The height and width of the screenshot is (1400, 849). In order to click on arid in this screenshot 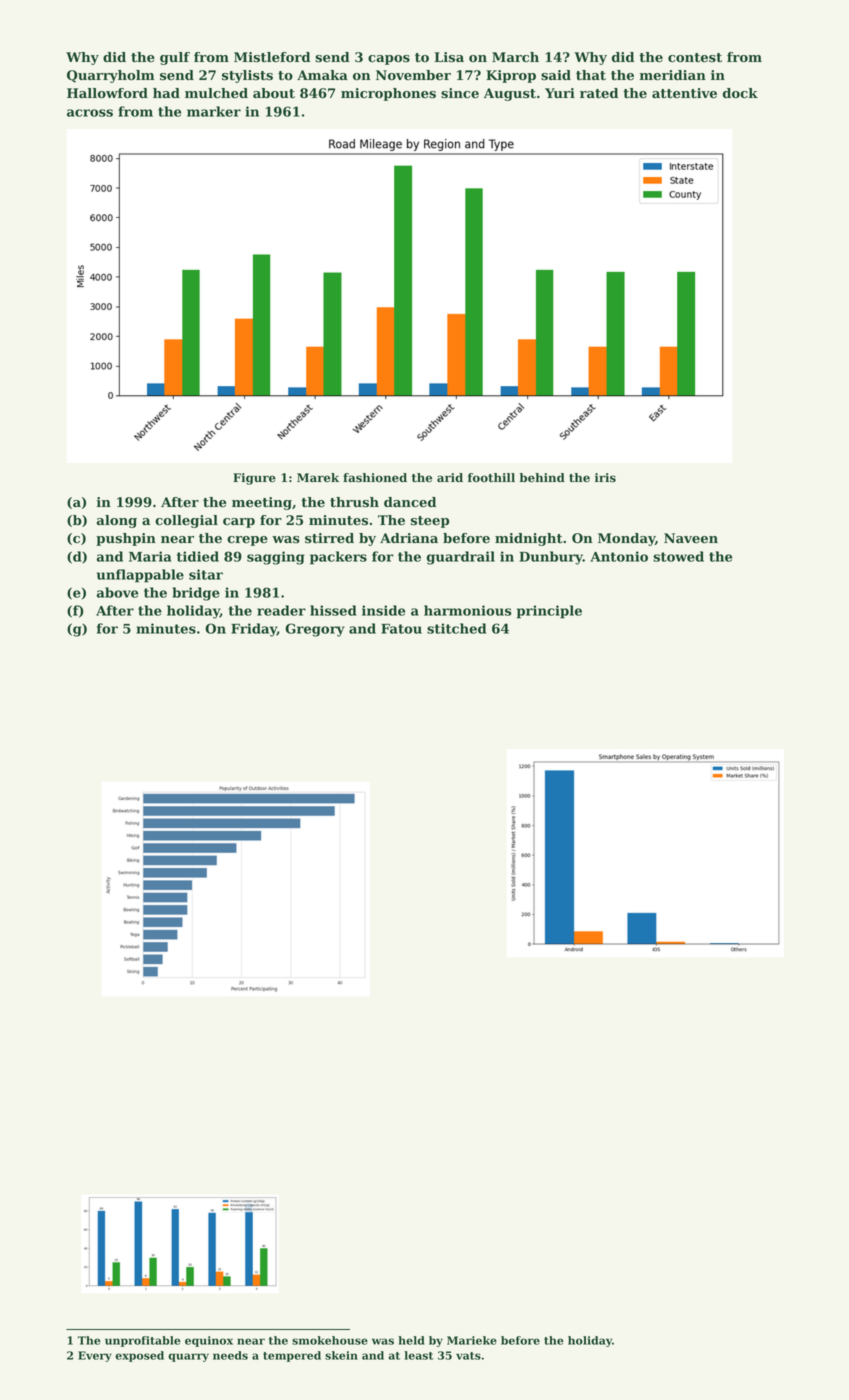, I will do `click(450, 477)`.
